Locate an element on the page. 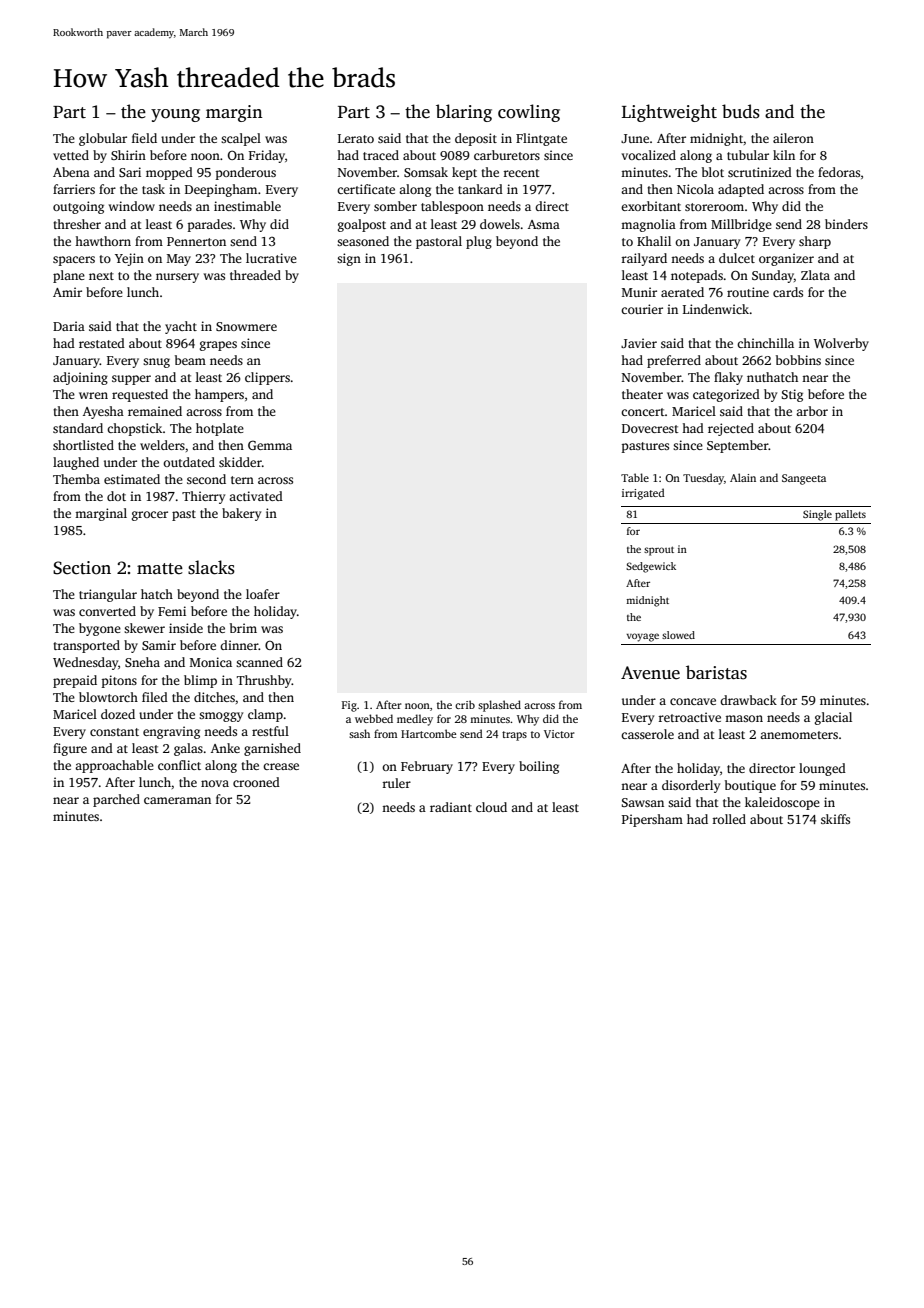  slowed is located at coordinates (678, 635).
